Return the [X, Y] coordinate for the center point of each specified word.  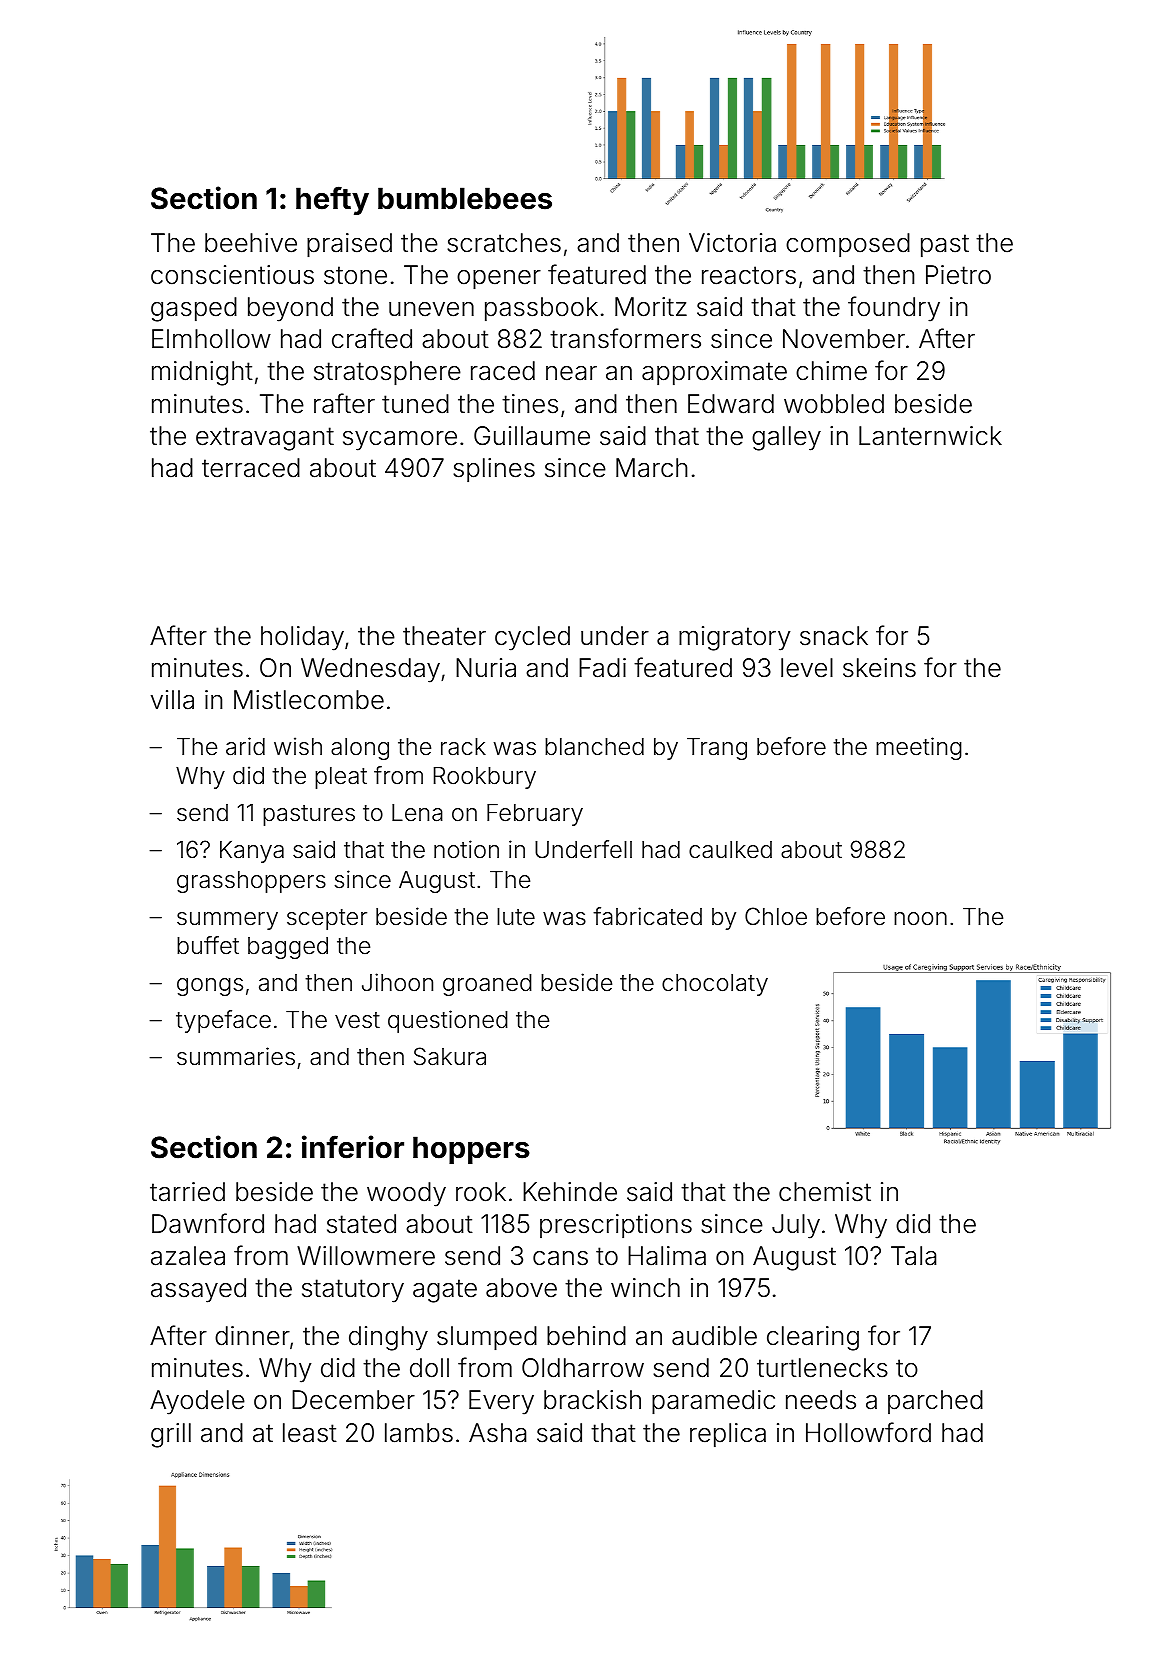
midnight [202, 373]
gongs [210, 987]
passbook [541, 309]
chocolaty [715, 985]
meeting [919, 748]
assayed [198, 1290]
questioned [448, 1021]
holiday [302, 638]
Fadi [602, 668]
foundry [894, 309]
